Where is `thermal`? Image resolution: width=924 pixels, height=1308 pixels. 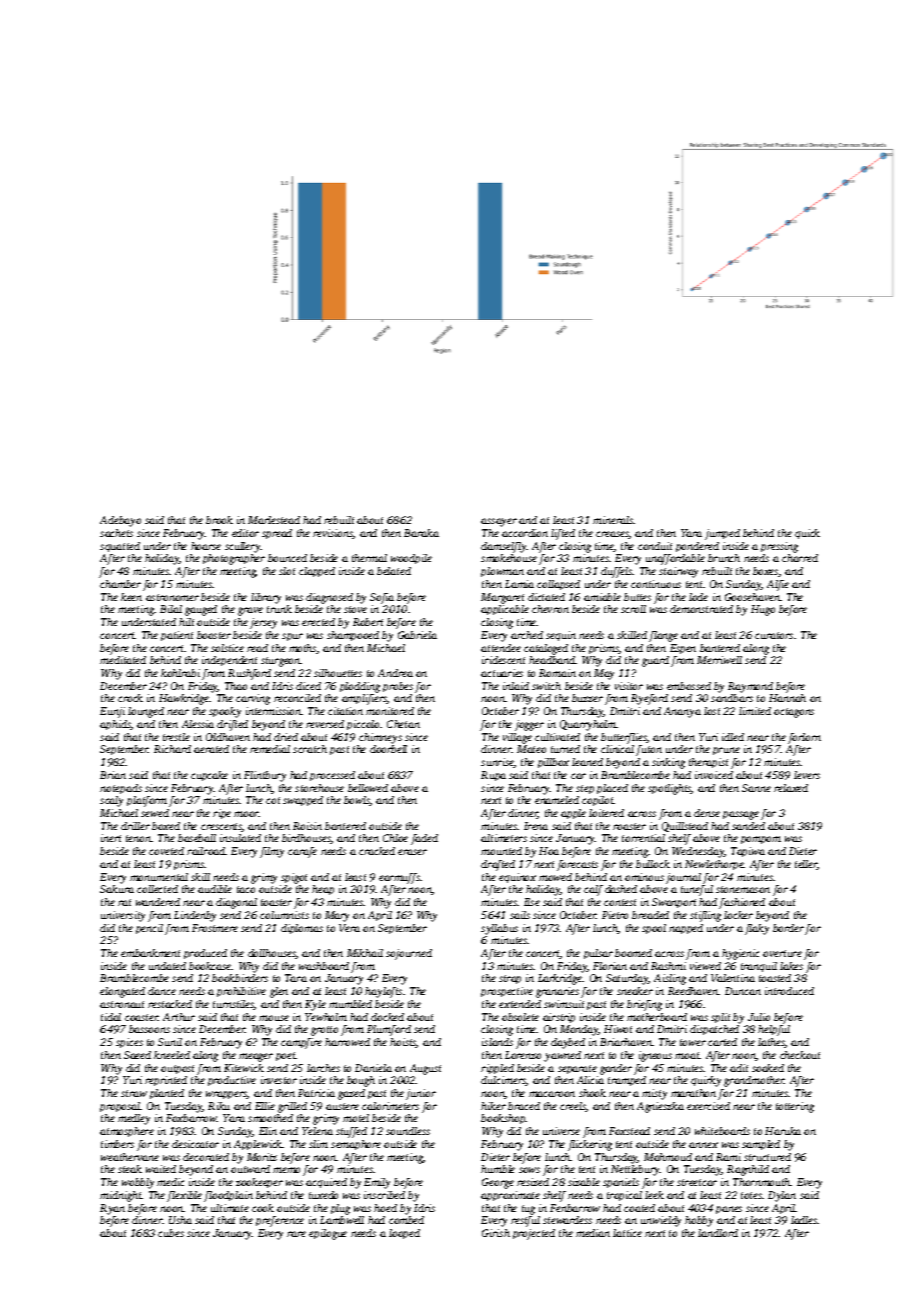
thermal is located at coordinates (369, 558).
